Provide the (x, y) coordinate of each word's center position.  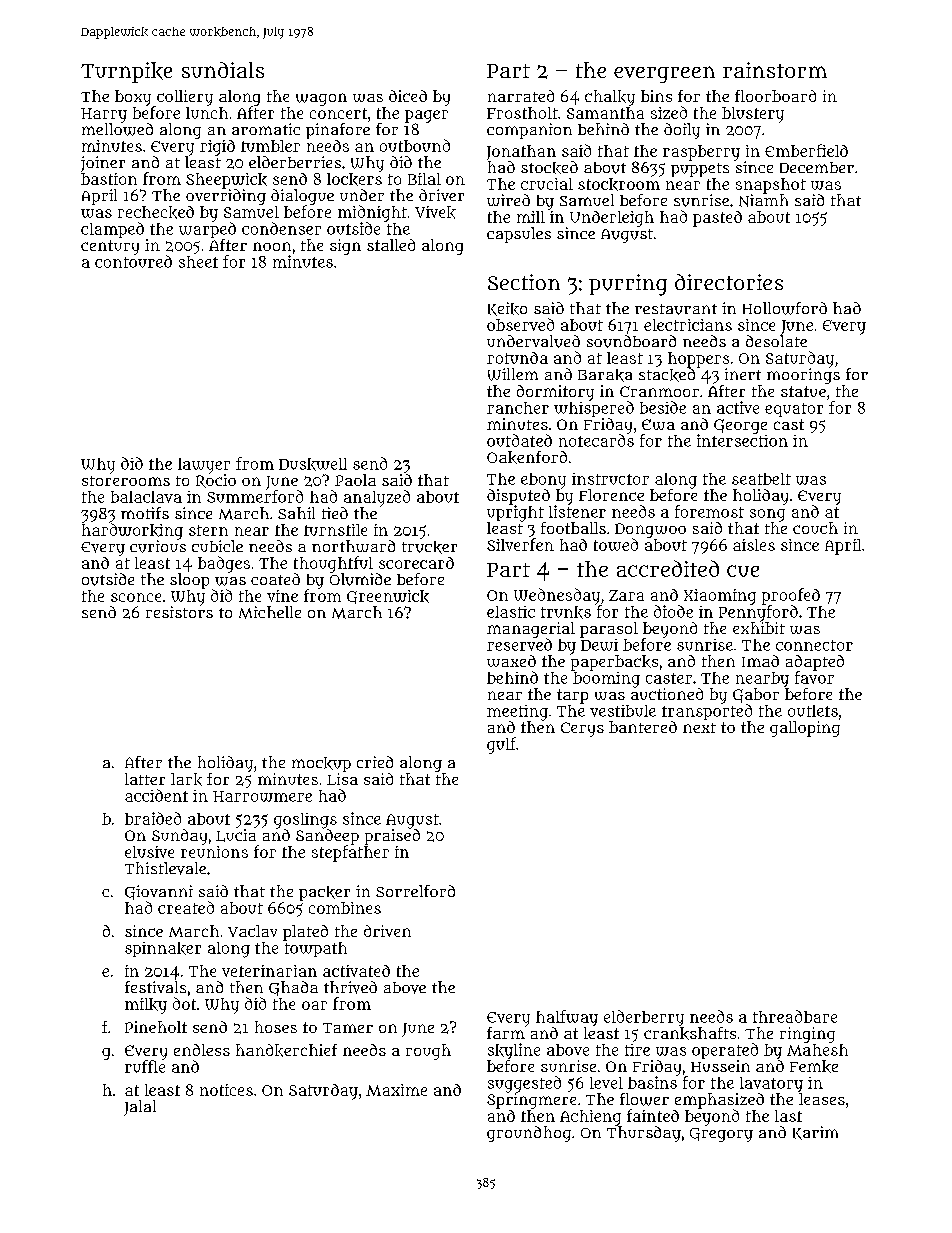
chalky (610, 98)
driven (387, 931)
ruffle (145, 1066)
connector (814, 645)
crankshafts (690, 1033)
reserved (519, 644)
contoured (133, 261)
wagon (321, 99)
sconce (136, 597)
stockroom (619, 184)
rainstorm (775, 70)
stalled (391, 245)
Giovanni (159, 892)
